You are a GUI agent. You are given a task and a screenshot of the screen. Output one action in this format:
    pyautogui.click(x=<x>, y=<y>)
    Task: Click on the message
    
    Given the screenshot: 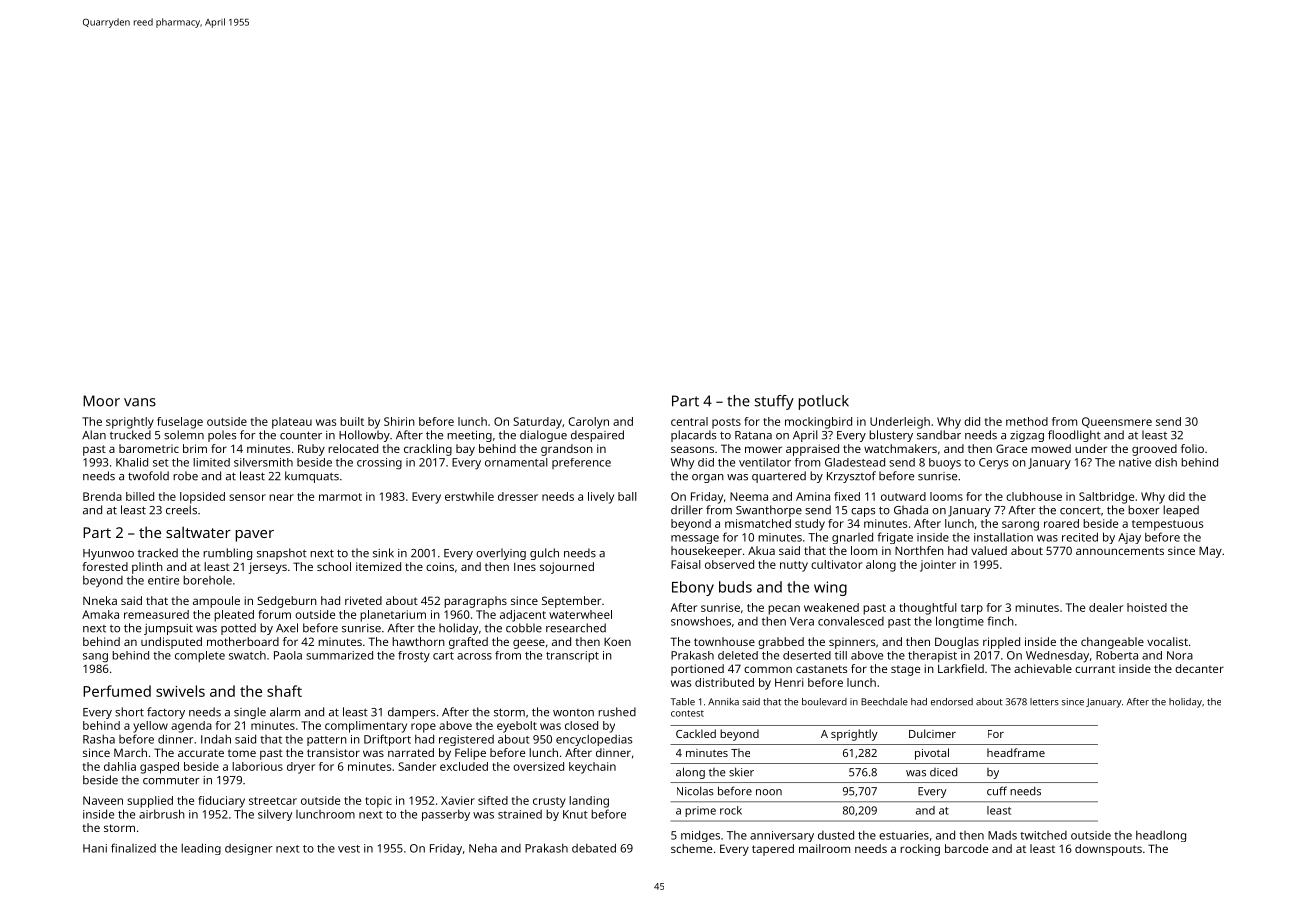 What is the action you would take?
    pyautogui.click(x=695, y=539)
